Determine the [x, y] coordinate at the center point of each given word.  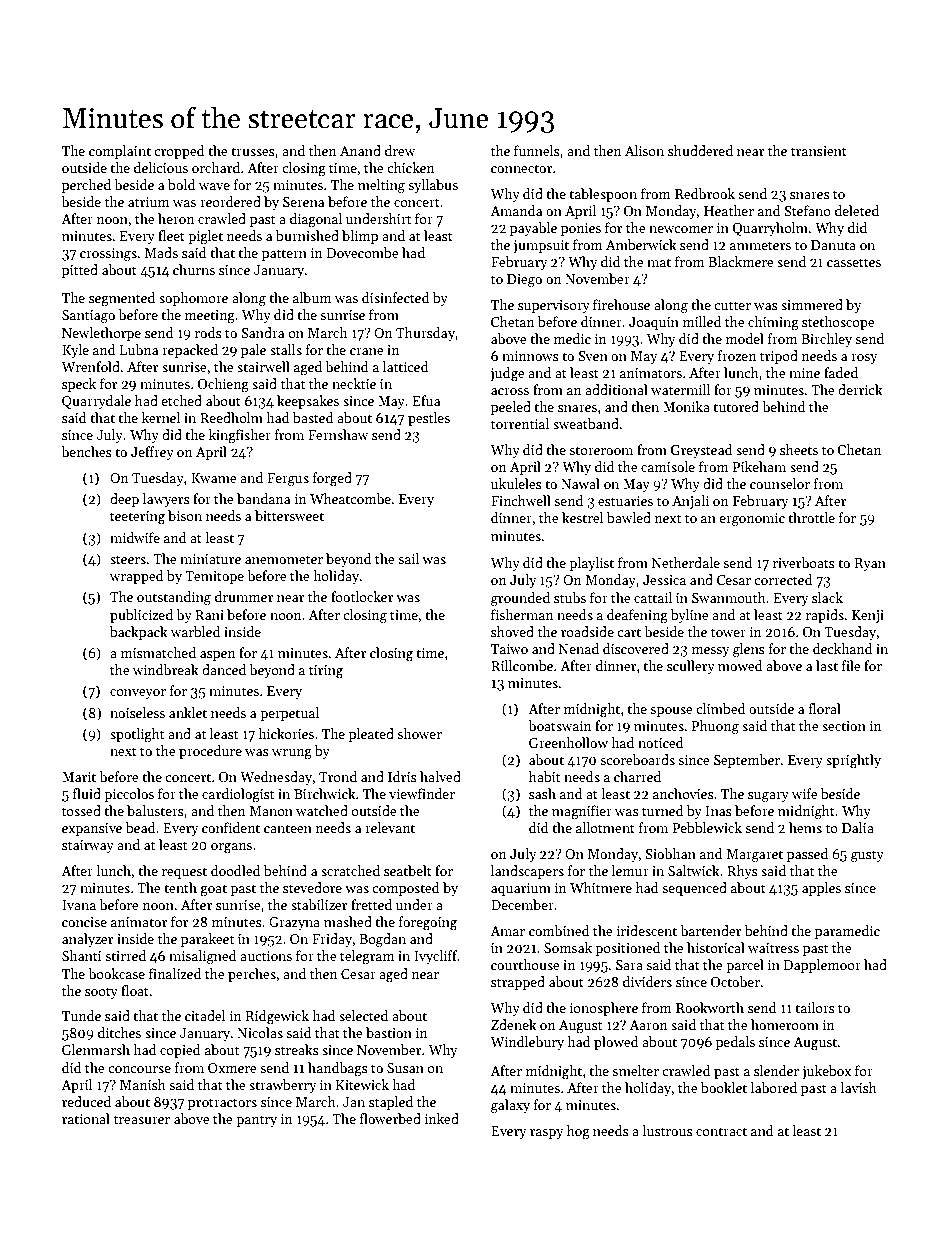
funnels [537, 150]
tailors [815, 1007]
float [135, 990]
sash [542, 793]
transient [819, 151]
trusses [253, 151]
